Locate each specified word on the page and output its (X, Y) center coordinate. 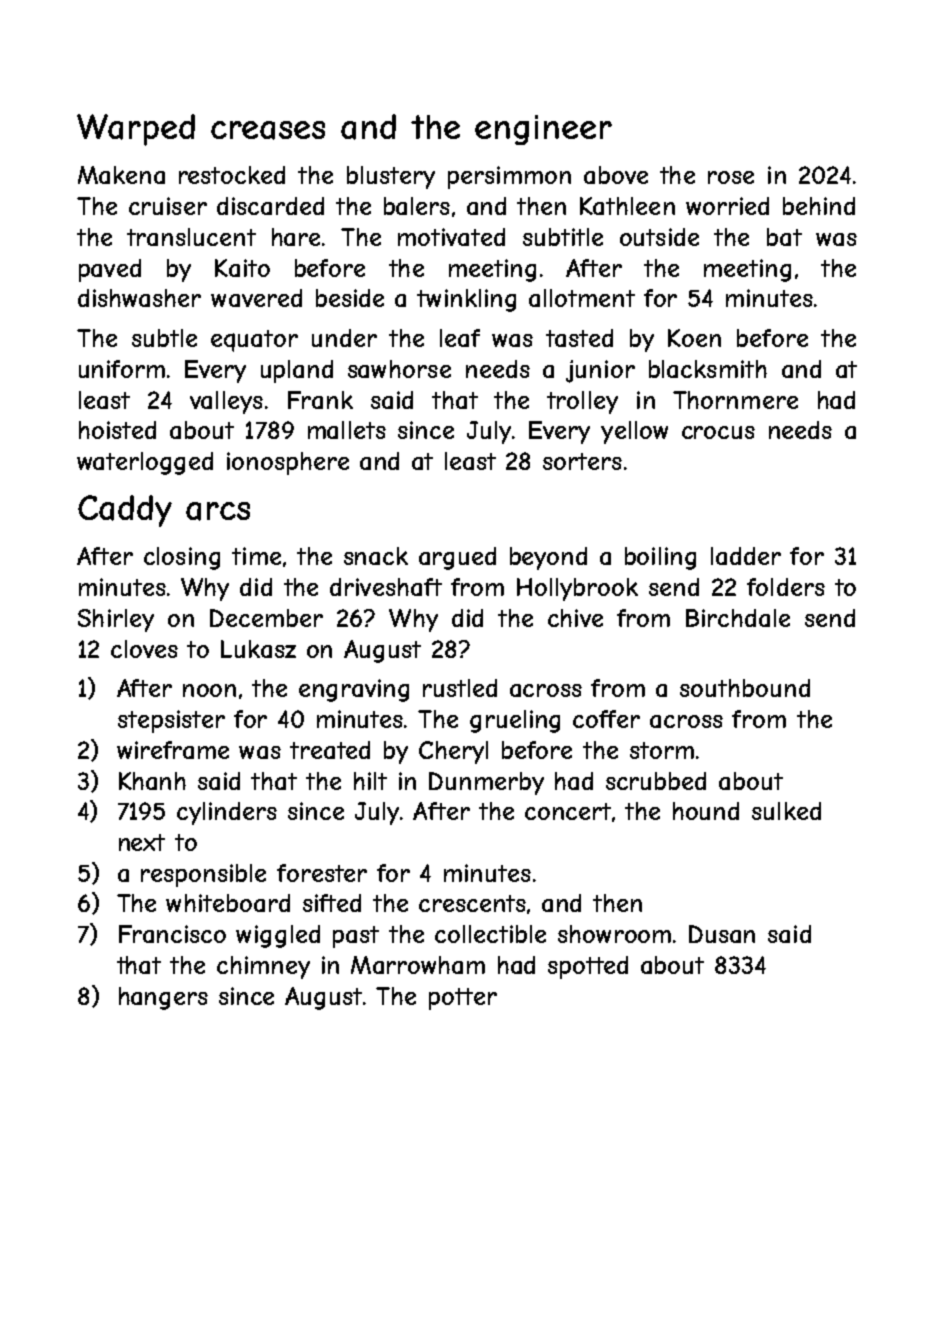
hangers (163, 998)
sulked (786, 811)
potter (463, 999)
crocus (718, 432)
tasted (579, 338)
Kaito (242, 268)
